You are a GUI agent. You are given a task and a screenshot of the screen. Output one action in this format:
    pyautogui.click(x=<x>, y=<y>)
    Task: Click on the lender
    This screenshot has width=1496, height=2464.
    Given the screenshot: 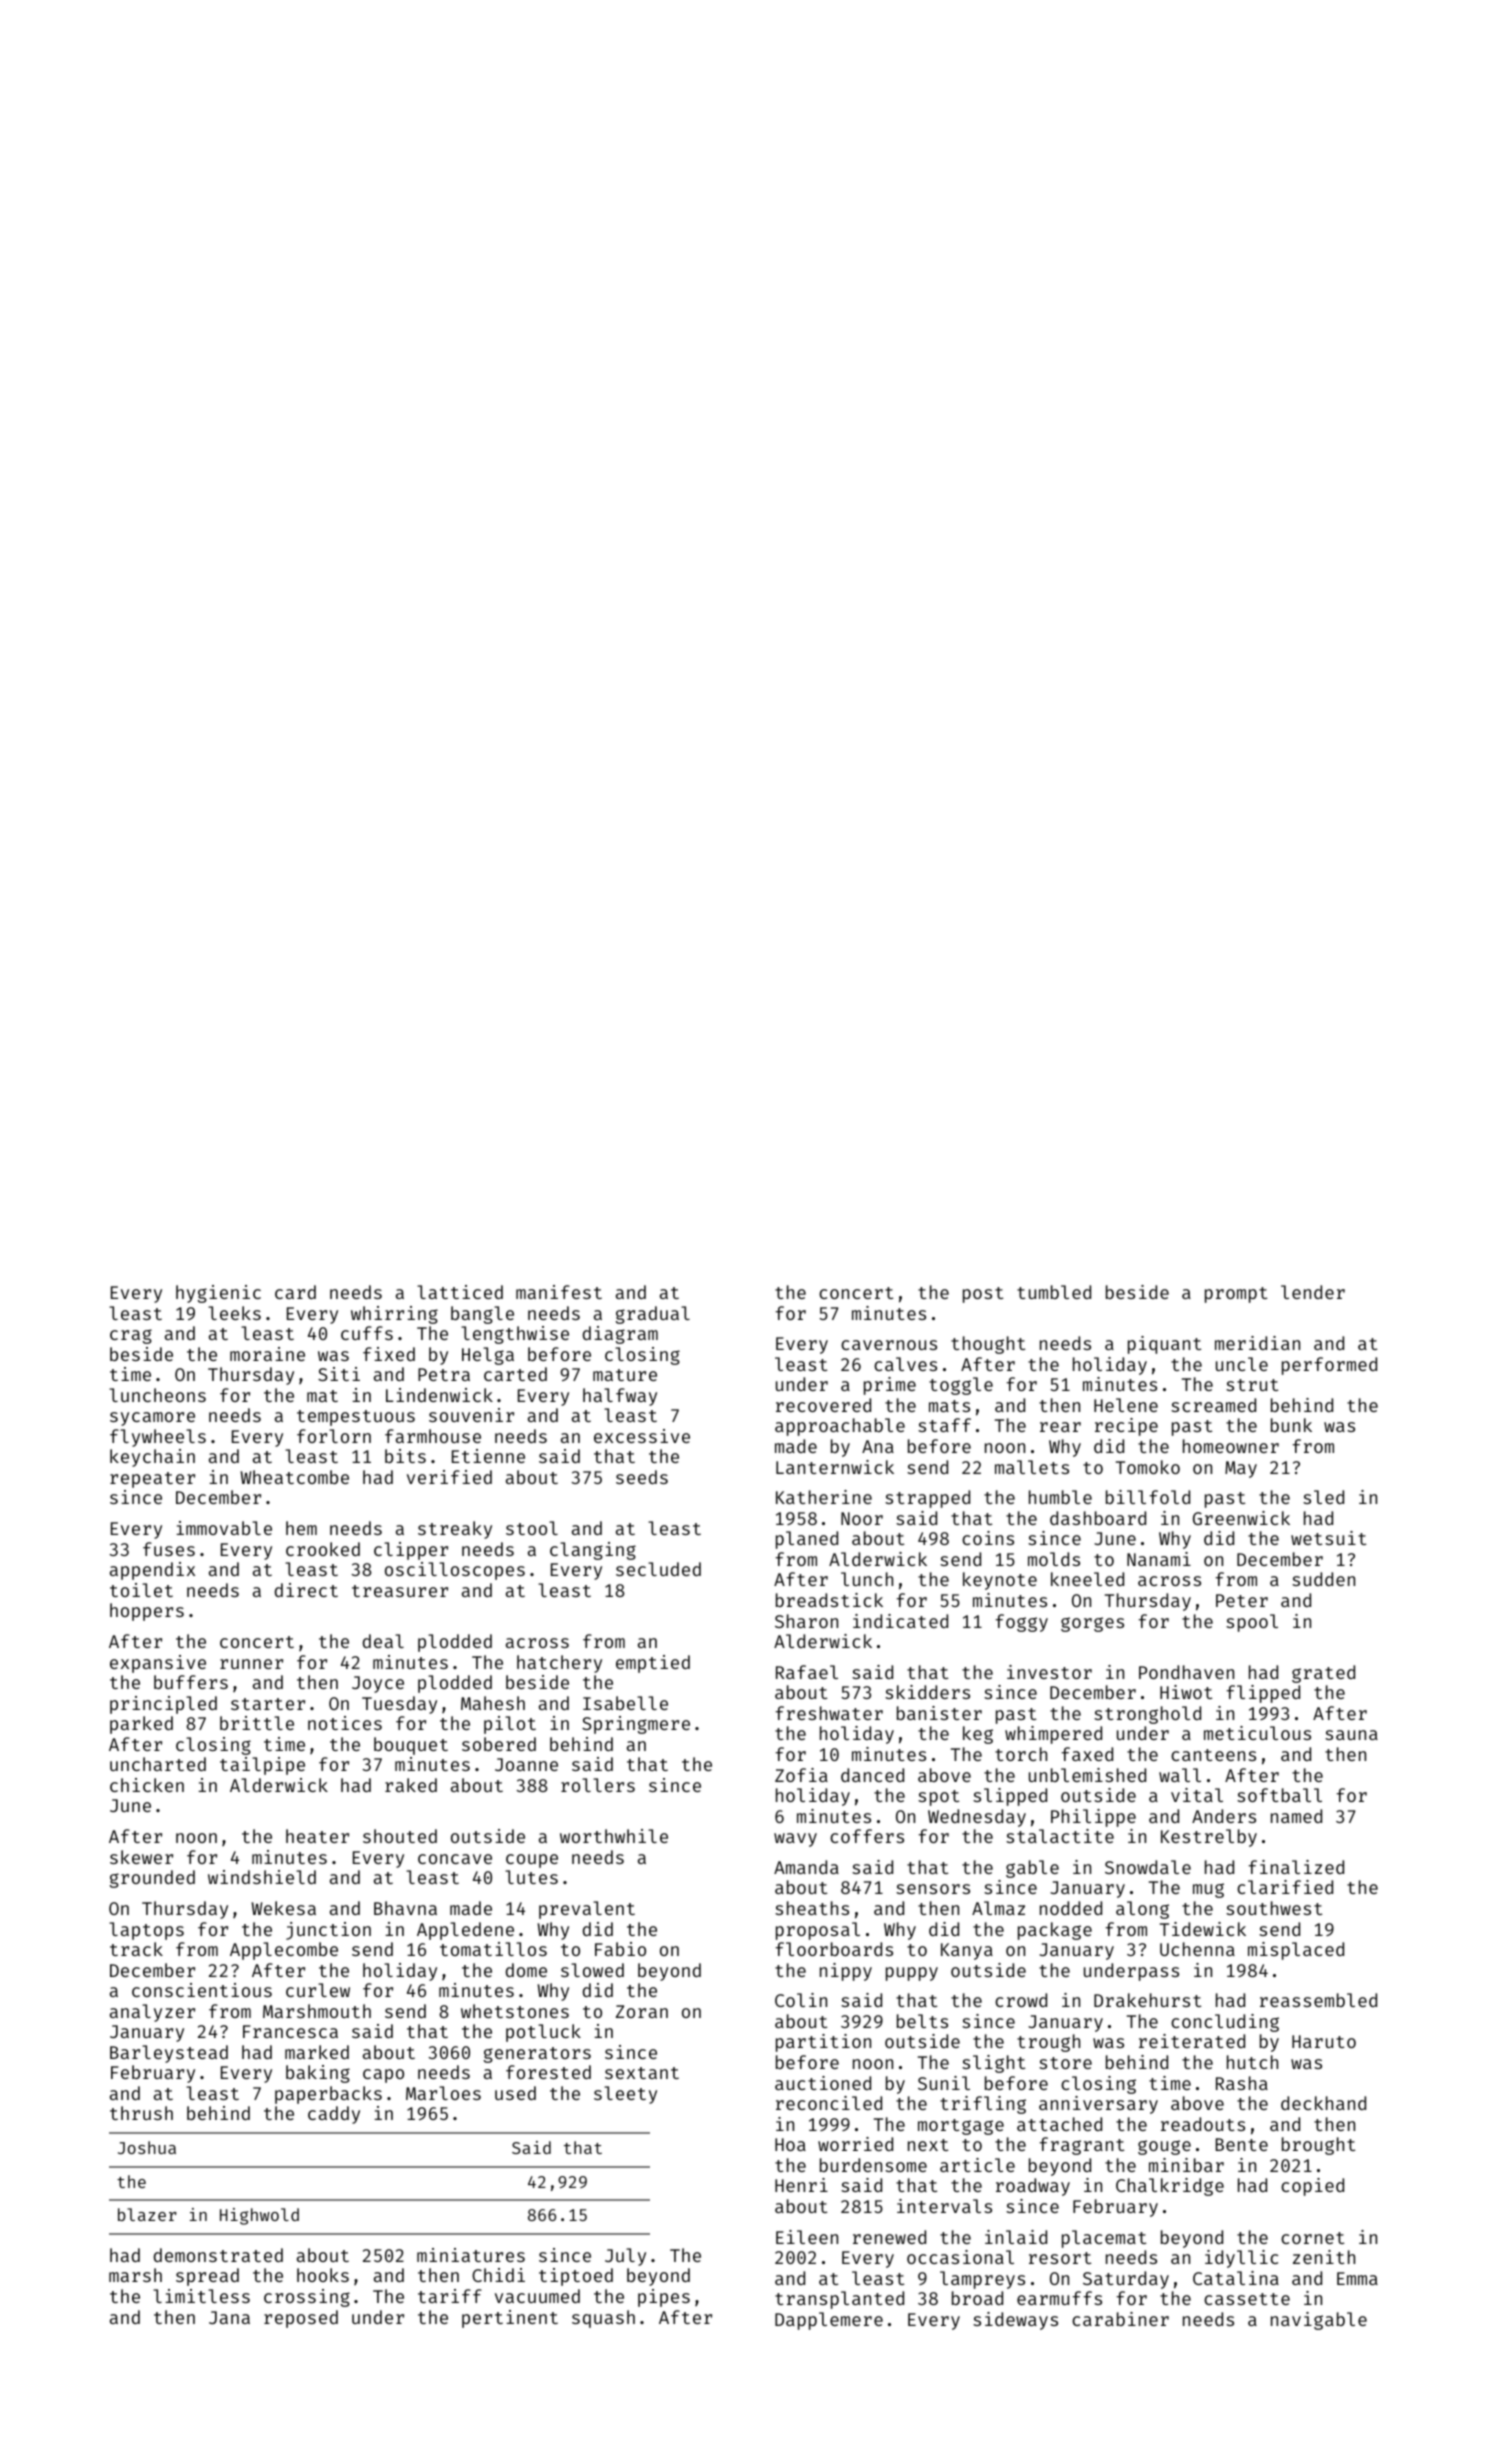 What is the action you would take?
    pyautogui.click(x=1313, y=1292)
